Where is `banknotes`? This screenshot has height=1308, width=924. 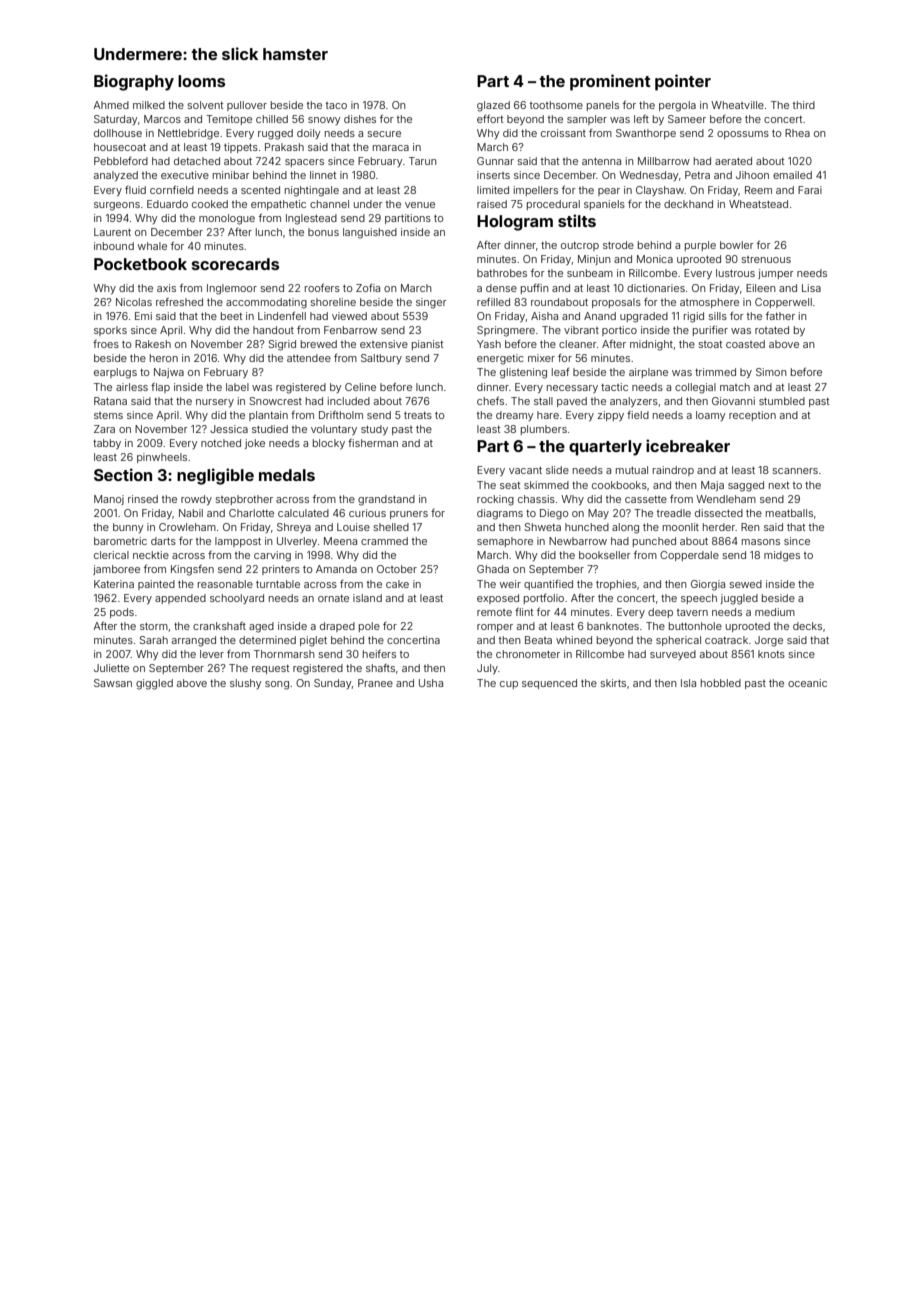 banknotes is located at coordinates (613, 626).
